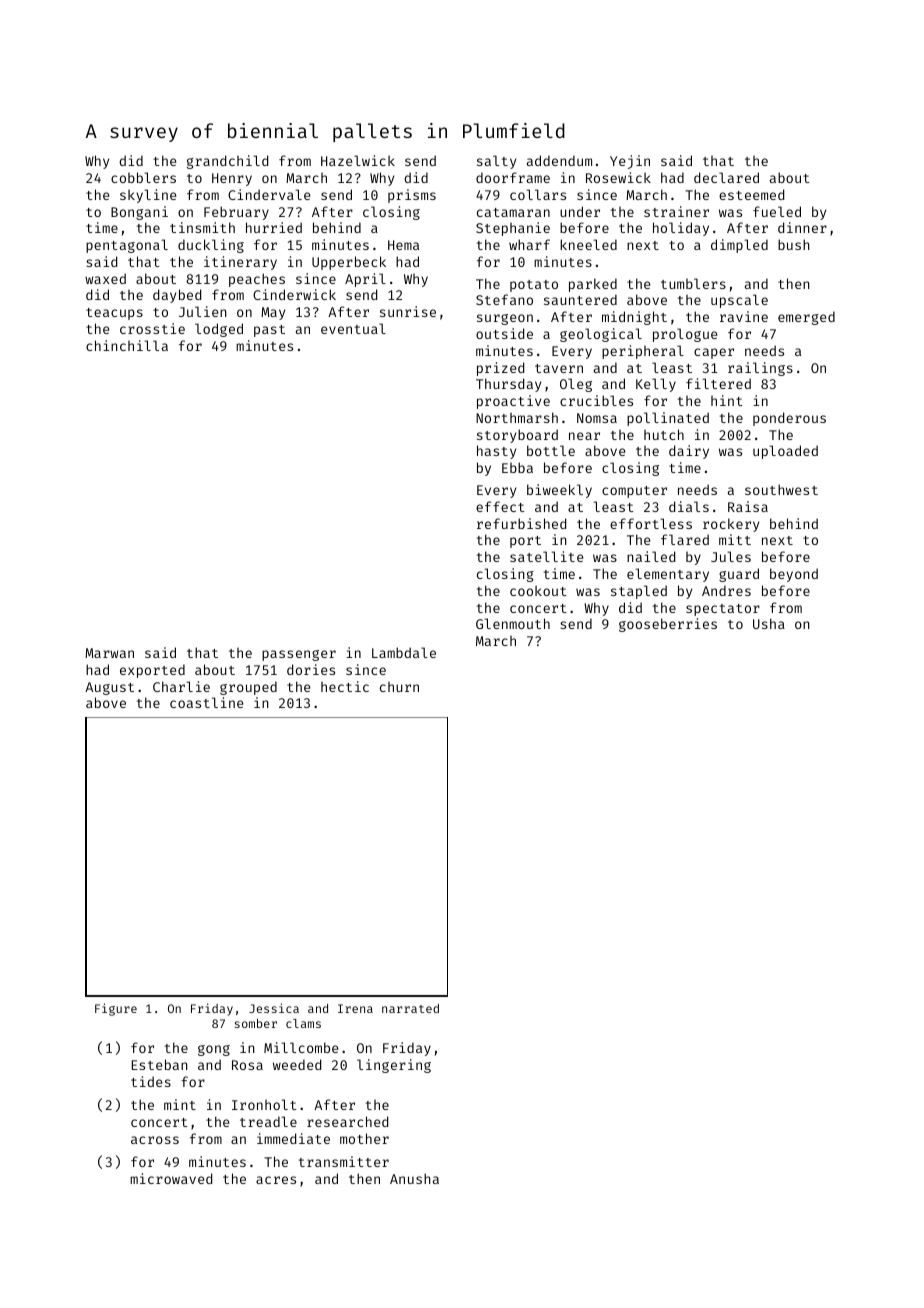  I want to click on somber, so click(256, 1023).
